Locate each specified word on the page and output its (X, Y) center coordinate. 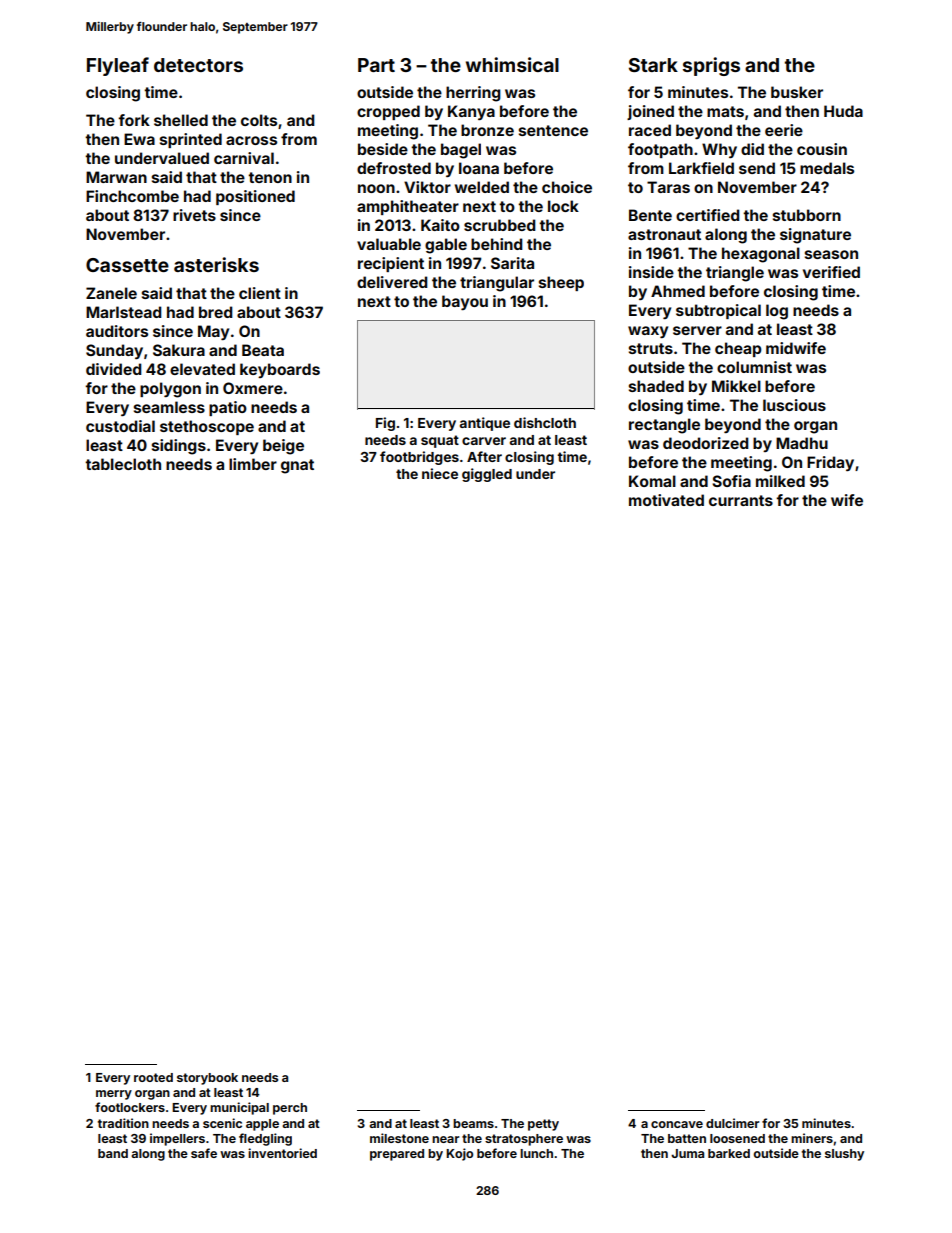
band (113, 1153)
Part (376, 65)
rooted (153, 1077)
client (260, 293)
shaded (656, 386)
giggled (487, 475)
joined (650, 112)
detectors (198, 65)
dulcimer (732, 1123)
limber (253, 464)
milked (780, 481)
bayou (465, 302)
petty (543, 1125)
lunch (536, 1153)
